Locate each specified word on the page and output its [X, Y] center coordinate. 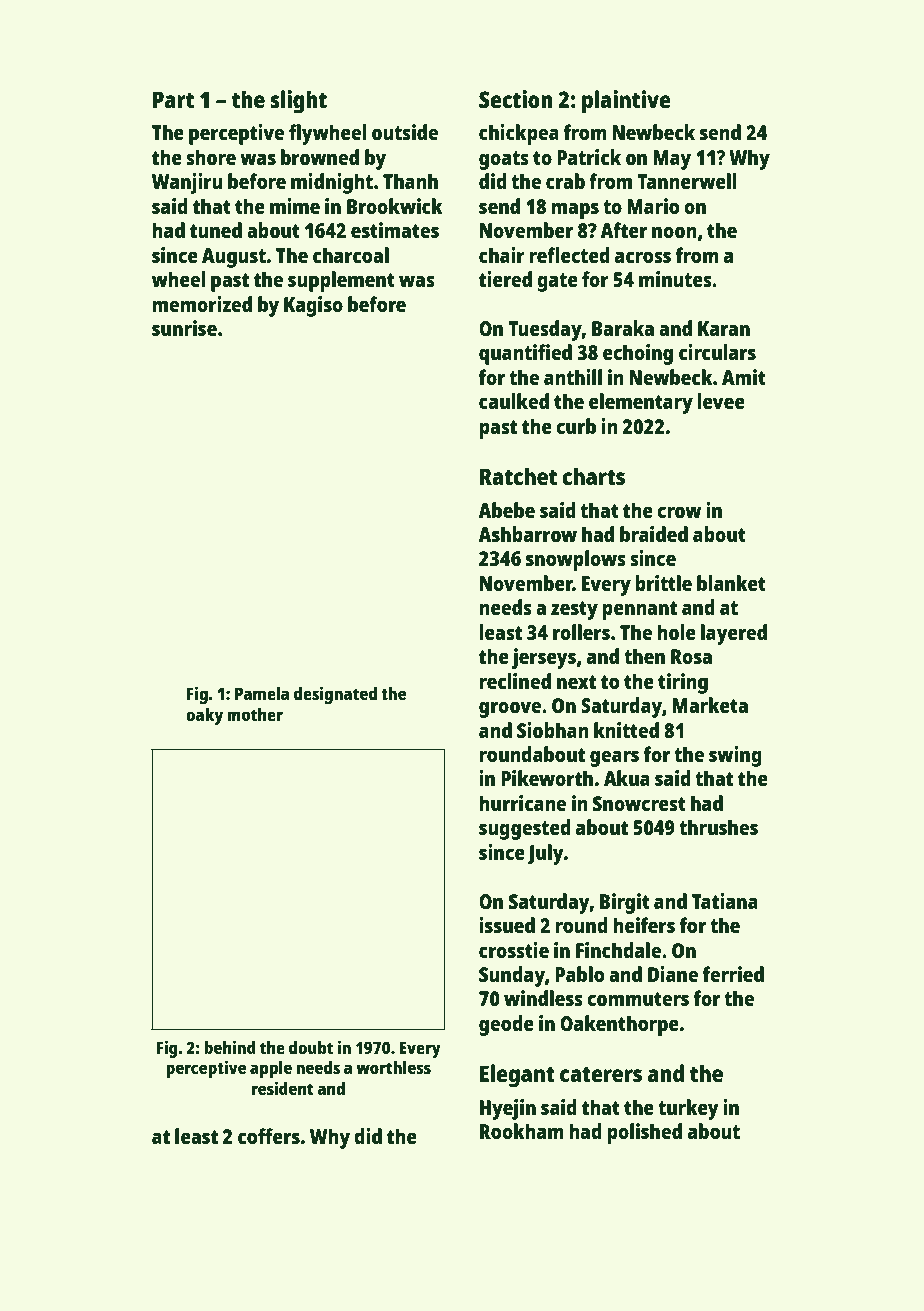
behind [230, 1047]
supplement [341, 281]
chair [502, 255]
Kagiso [313, 306]
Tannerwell [687, 181]
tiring [683, 683]
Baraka [623, 328]
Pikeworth [547, 778]
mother [255, 714]
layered [734, 634]
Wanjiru [187, 183]
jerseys [544, 658]
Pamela [262, 693]
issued [507, 925]
